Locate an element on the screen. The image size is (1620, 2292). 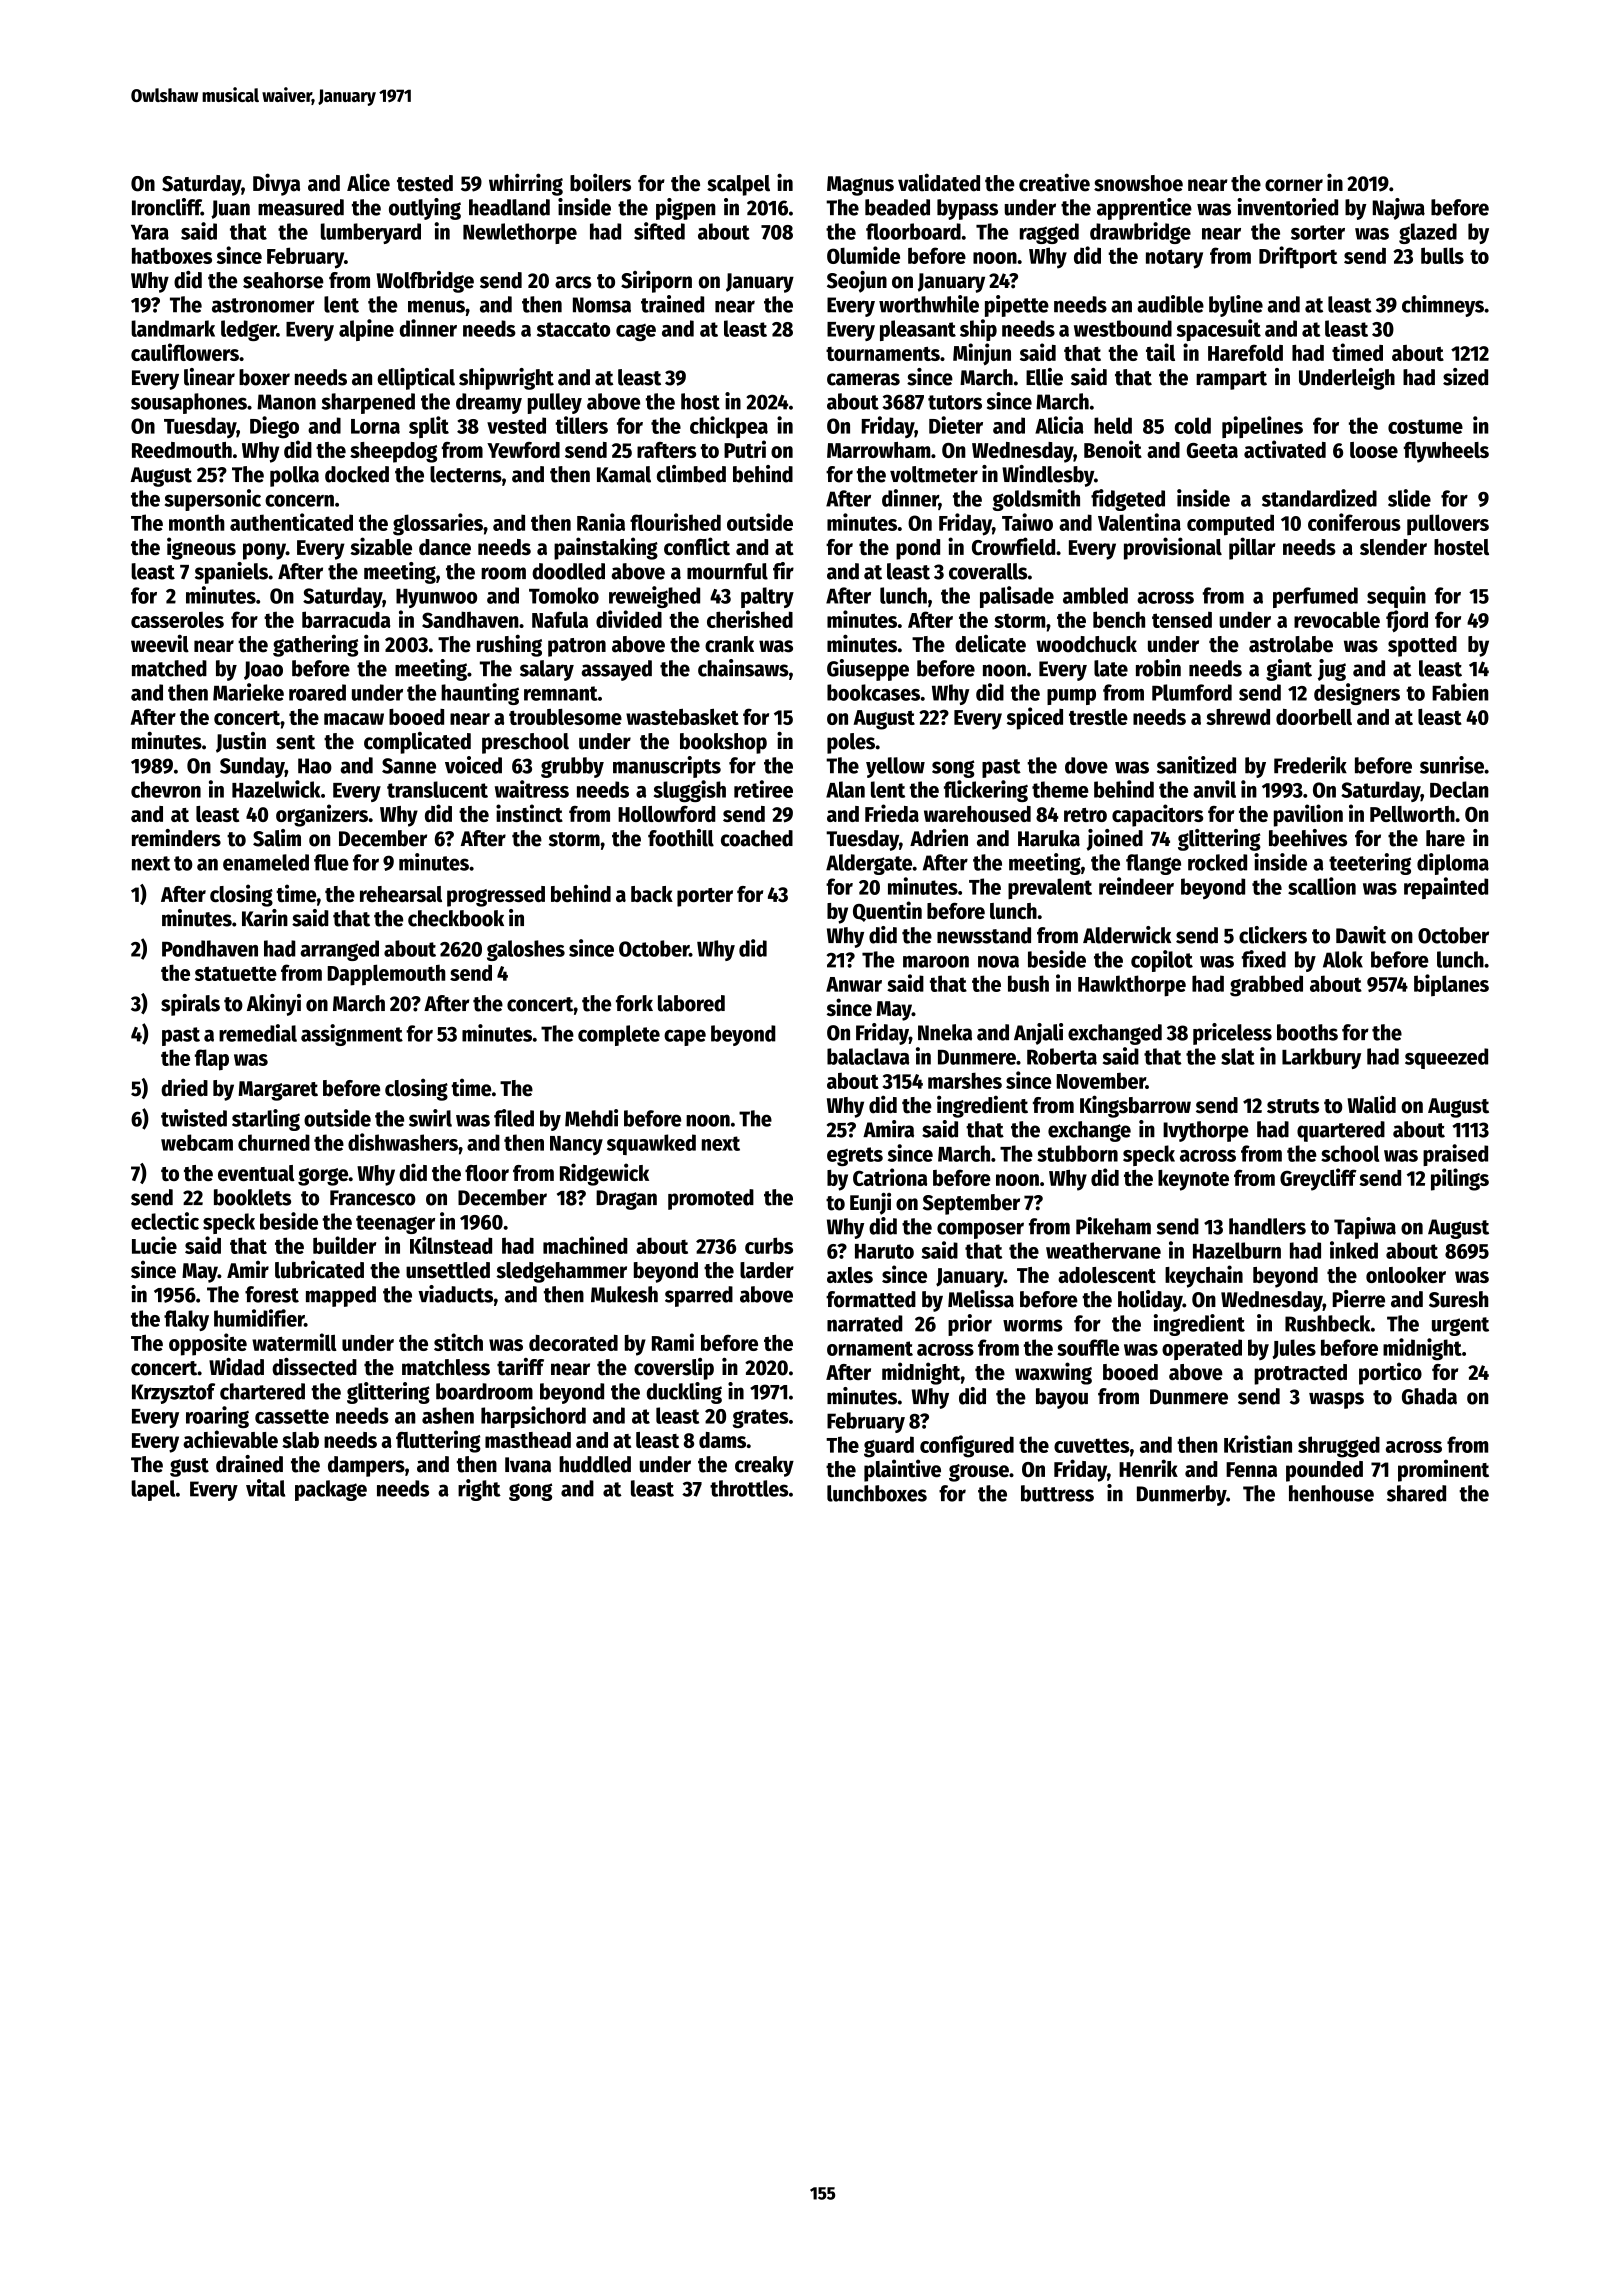
struts is located at coordinates (1293, 1106).
